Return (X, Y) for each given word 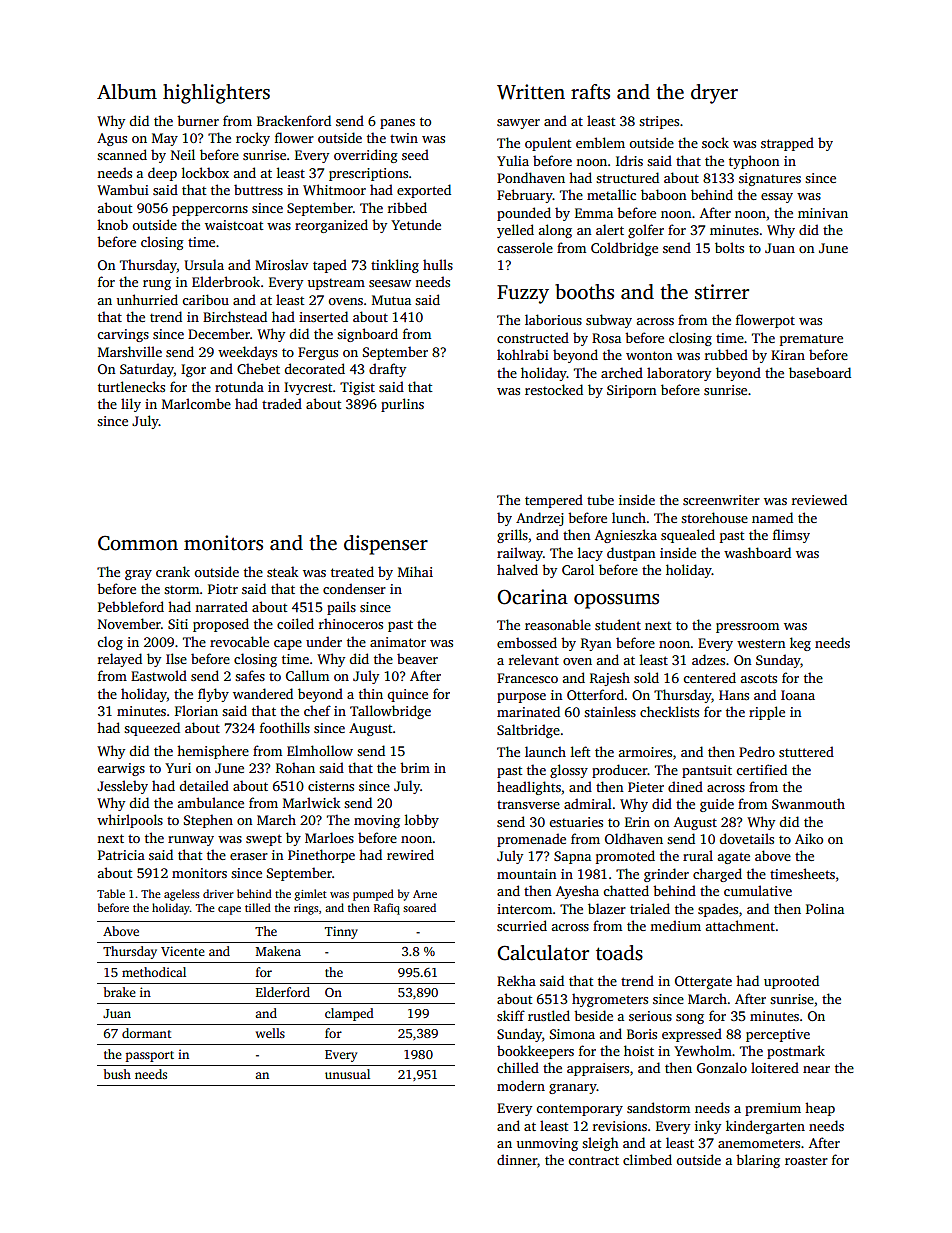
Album (127, 92)
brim (415, 767)
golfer (646, 231)
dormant (147, 1033)
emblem (600, 142)
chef (317, 710)
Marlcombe (196, 403)
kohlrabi (523, 354)
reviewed (819, 499)
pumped (373, 895)
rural (698, 855)
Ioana (798, 695)
